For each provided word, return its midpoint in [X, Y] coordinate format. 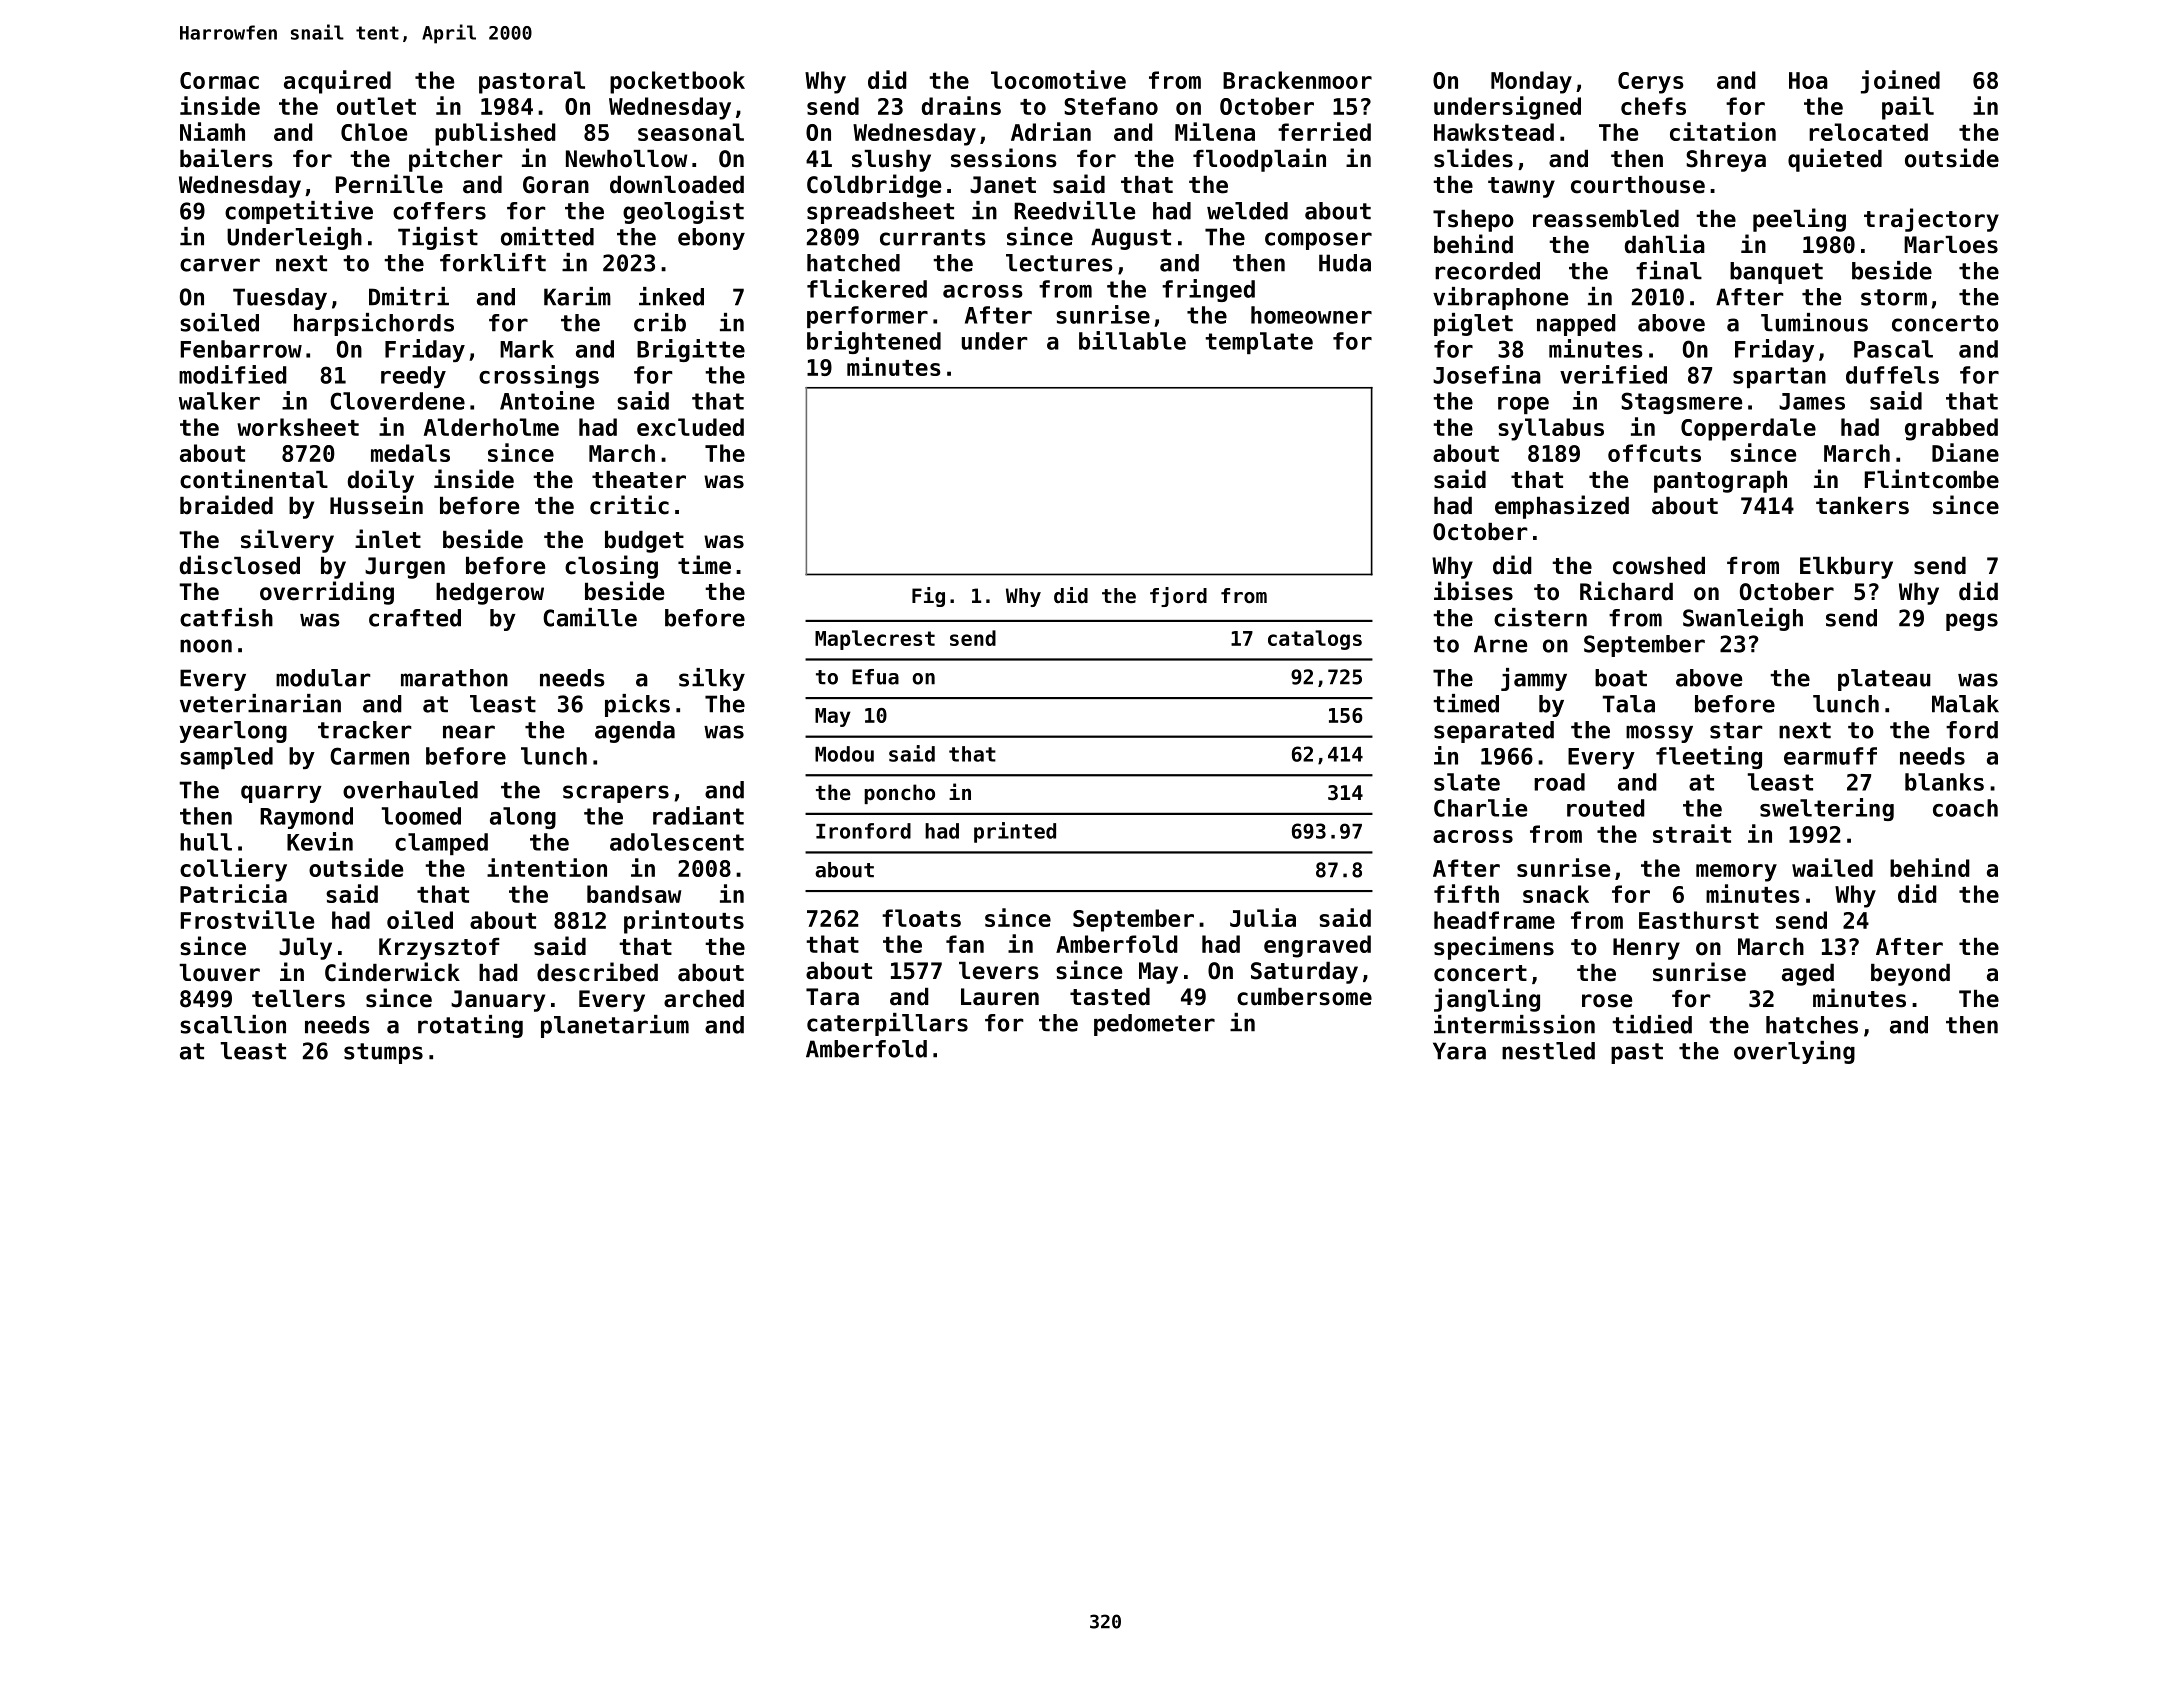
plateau [1884, 680]
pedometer [1154, 1025]
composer [1318, 241]
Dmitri [409, 296]
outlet [376, 106]
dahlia [1665, 244]
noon [206, 646]
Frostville [247, 919]
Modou [844, 754]
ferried [1324, 131]
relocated [1868, 132]
